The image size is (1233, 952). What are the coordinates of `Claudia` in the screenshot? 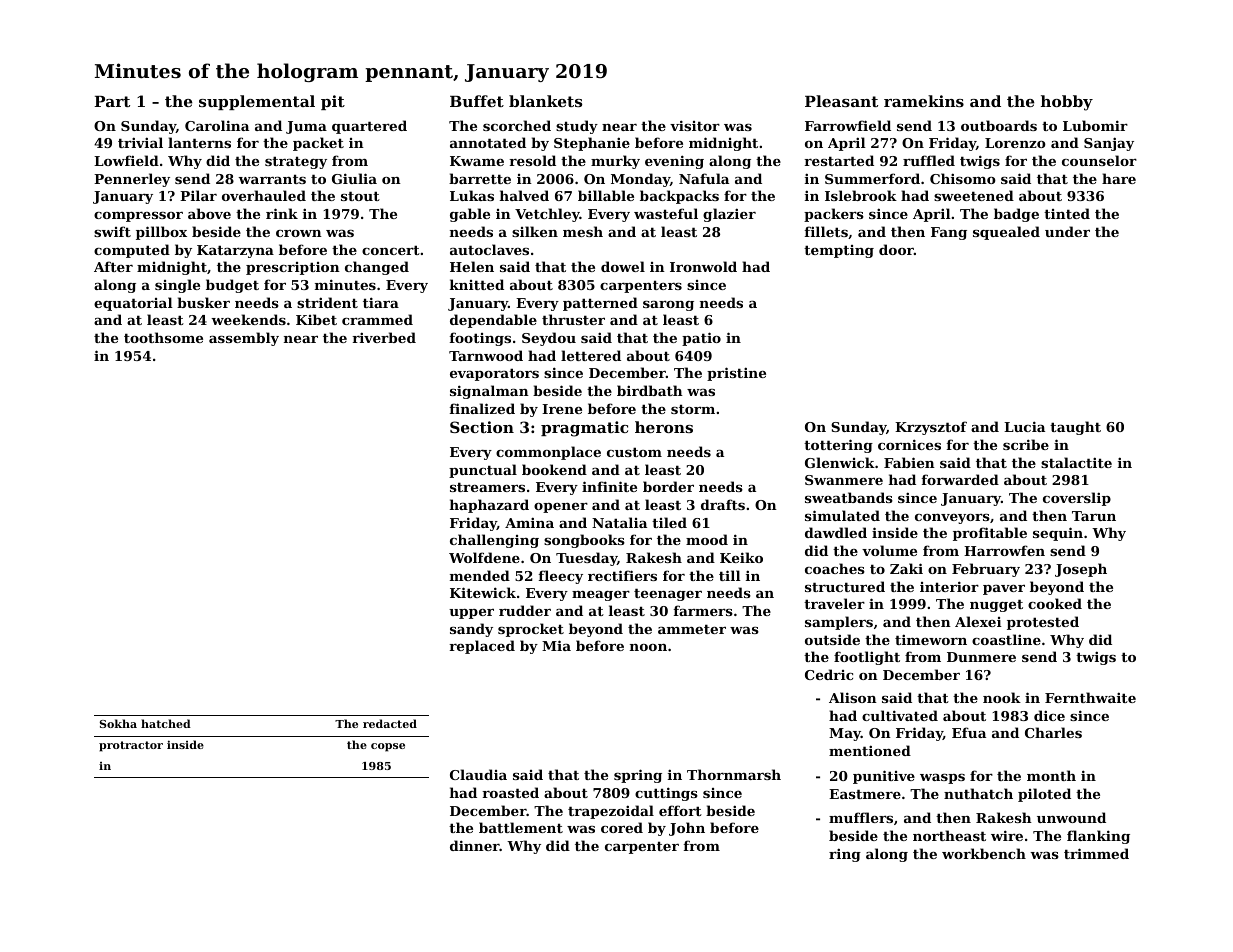 It's located at (478, 774).
